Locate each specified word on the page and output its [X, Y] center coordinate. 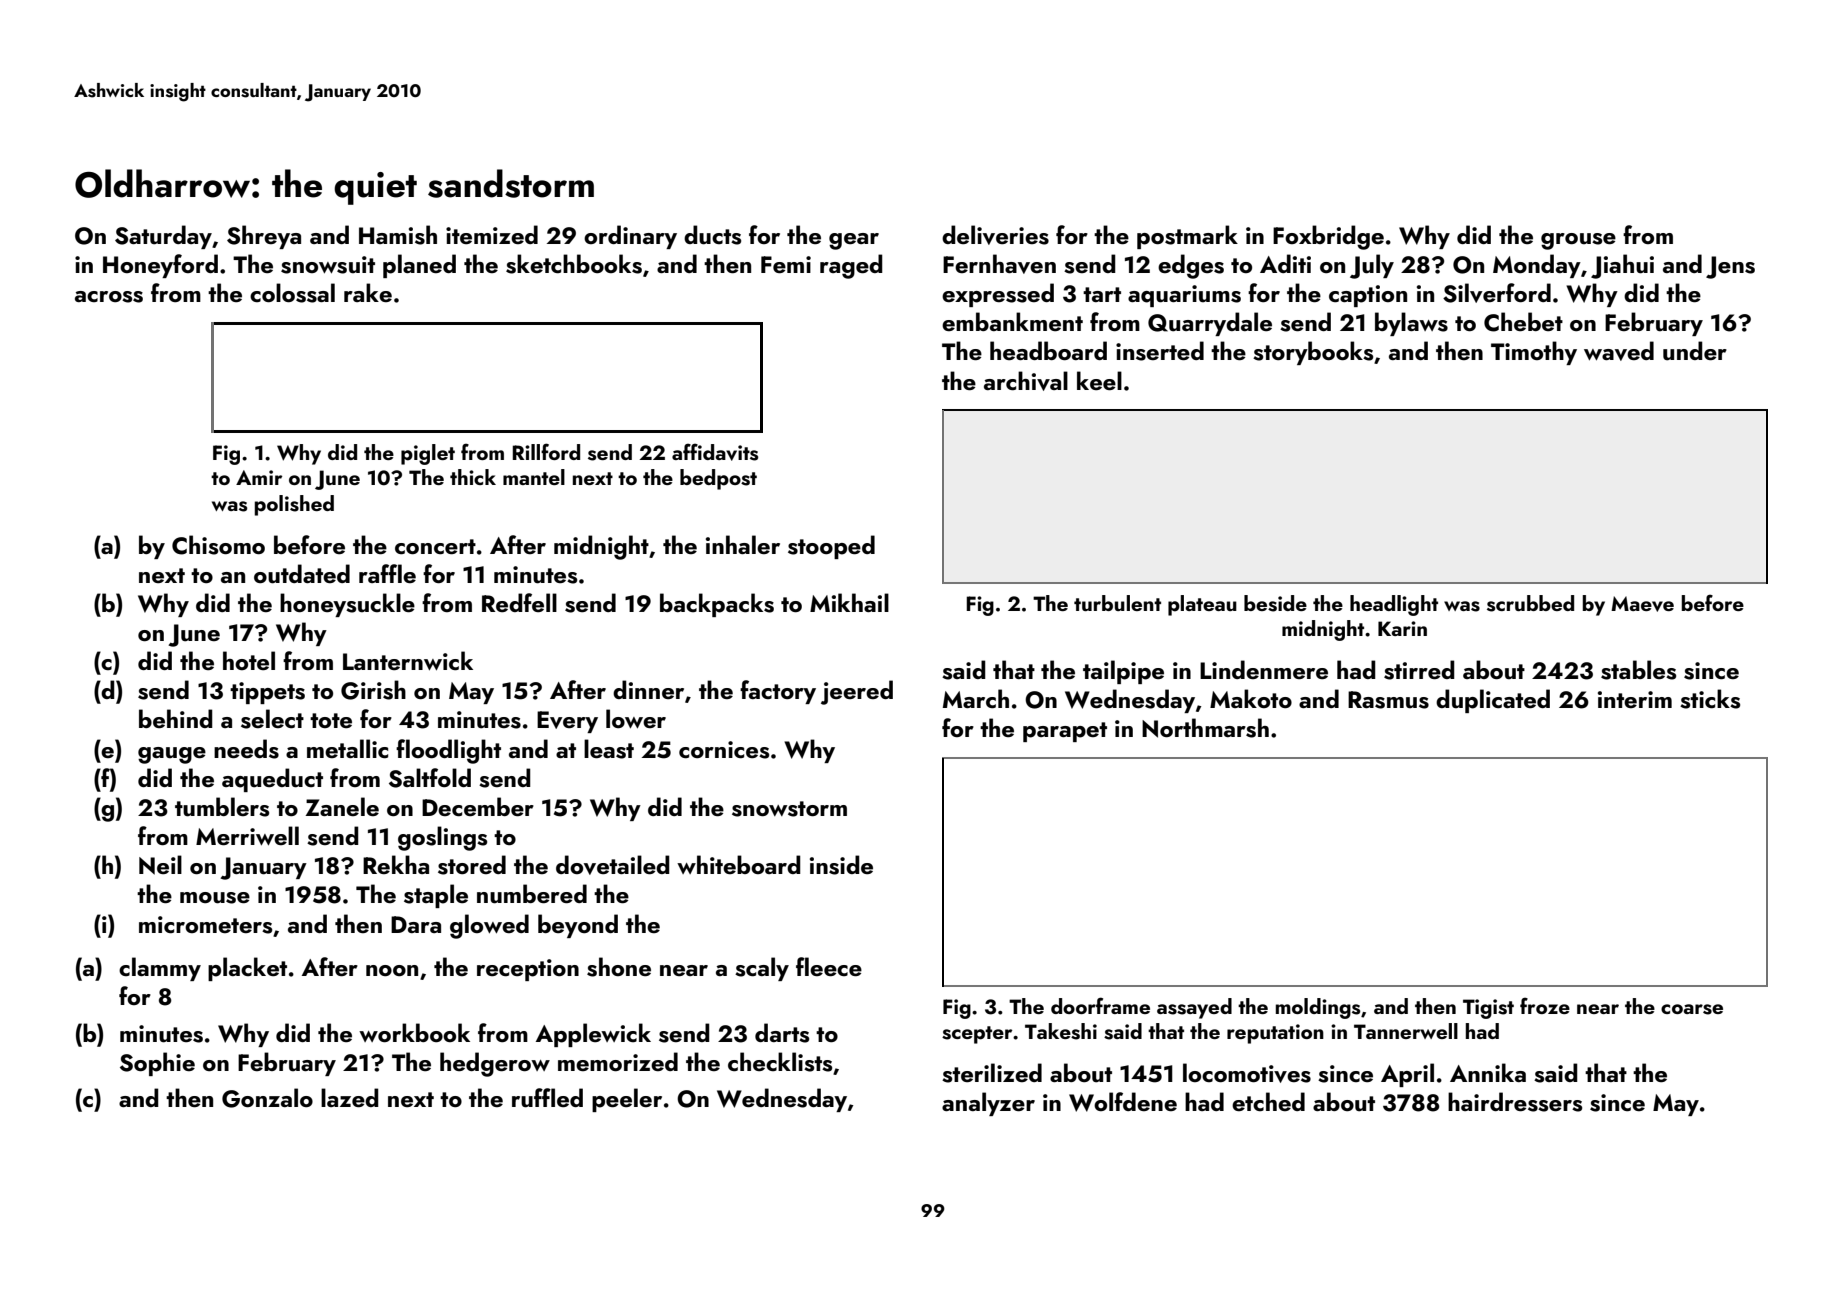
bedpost [718, 479]
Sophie [157, 1064]
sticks [1710, 699]
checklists [780, 1062]
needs [246, 749]
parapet [1065, 732]
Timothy [1534, 353]
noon [392, 970]
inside [841, 865]
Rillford [546, 451]
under [1695, 351]
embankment [1012, 321]
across [109, 297]
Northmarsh [1205, 728]
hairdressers [1515, 1102]
